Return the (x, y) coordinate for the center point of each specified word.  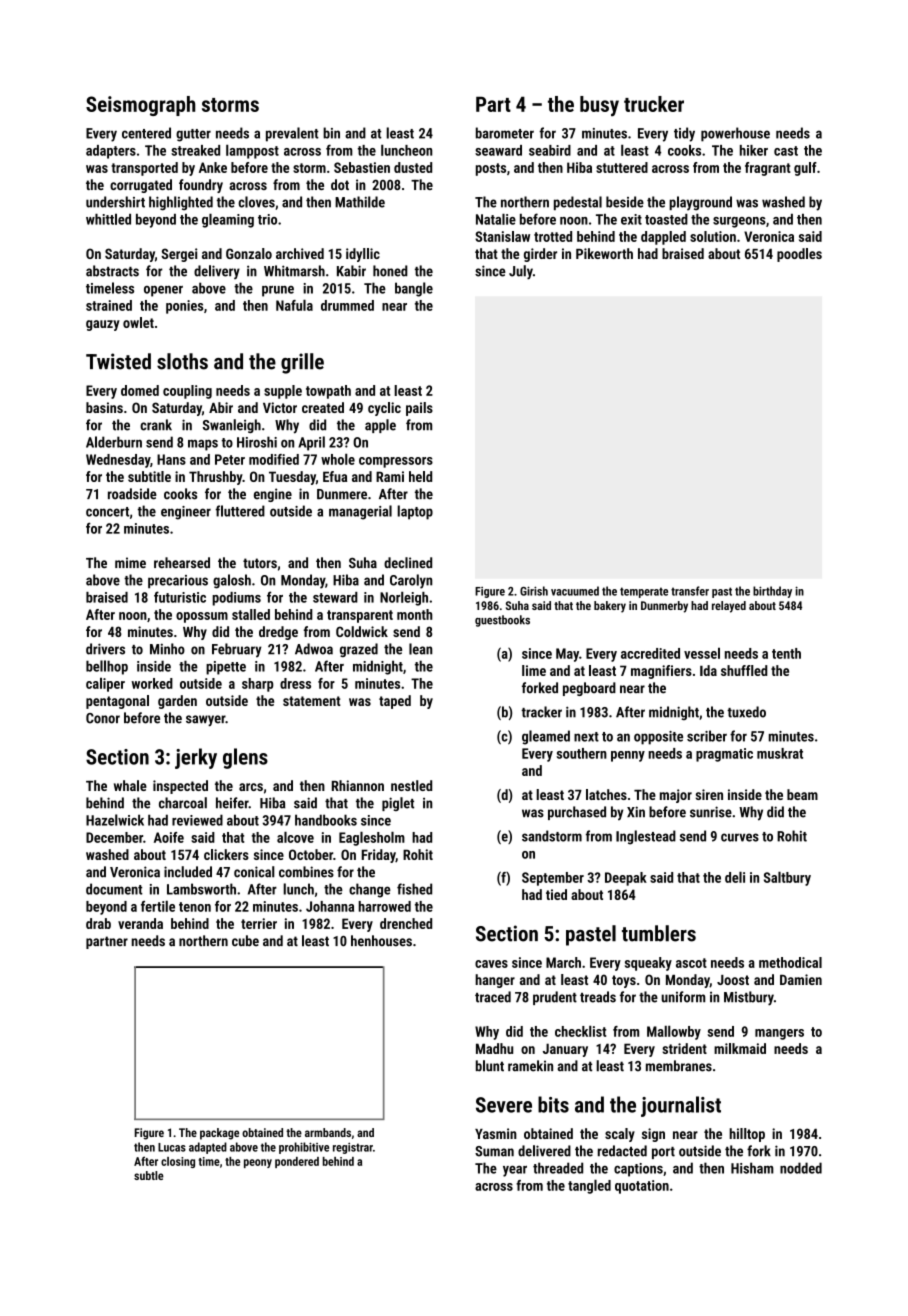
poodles (799, 255)
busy (599, 106)
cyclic (384, 409)
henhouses (381, 940)
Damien (801, 979)
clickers (226, 854)
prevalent (292, 134)
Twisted (118, 361)
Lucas (172, 1147)
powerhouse (735, 134)
